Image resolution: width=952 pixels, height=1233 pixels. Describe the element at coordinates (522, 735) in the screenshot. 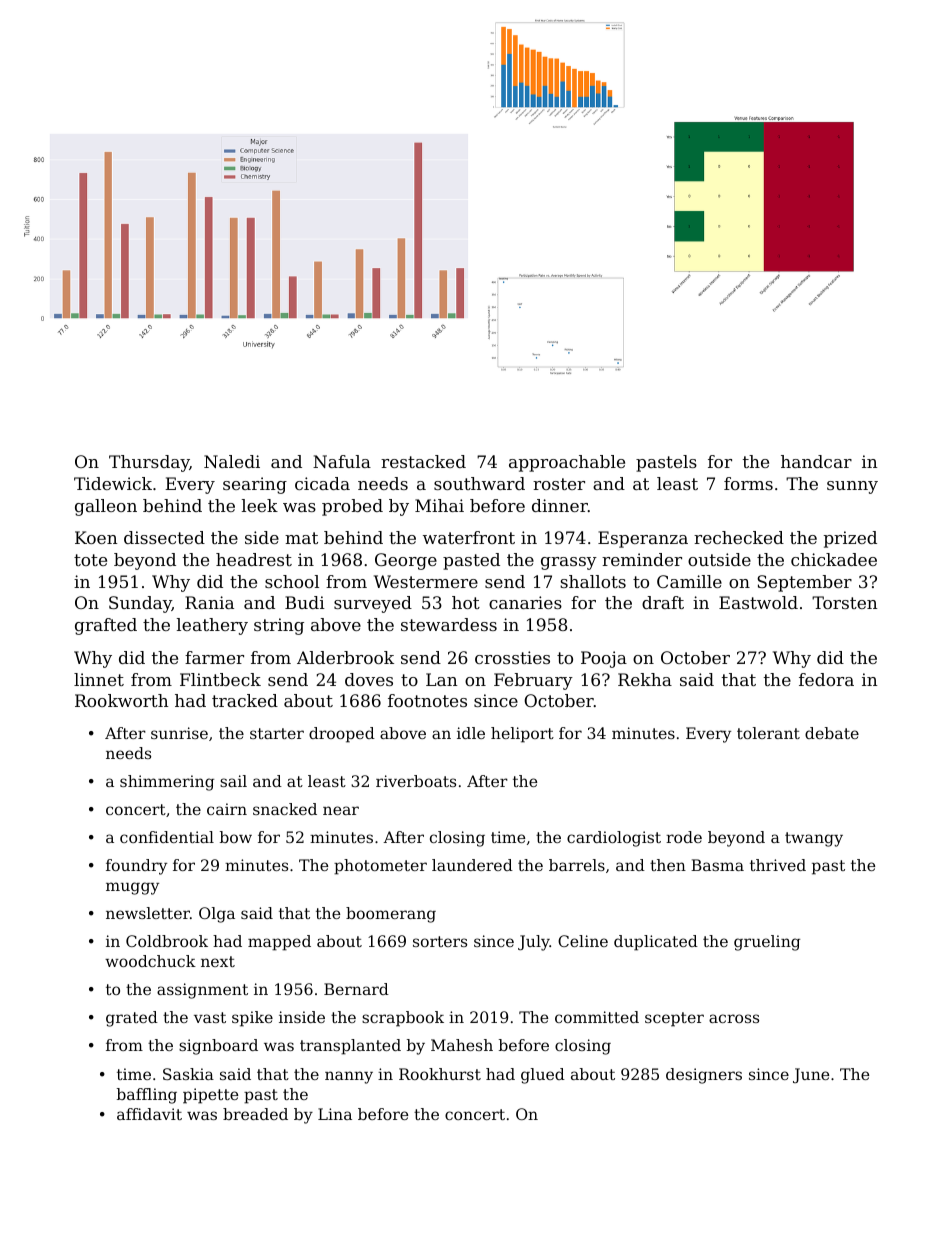

I see `heliport` at that location.
